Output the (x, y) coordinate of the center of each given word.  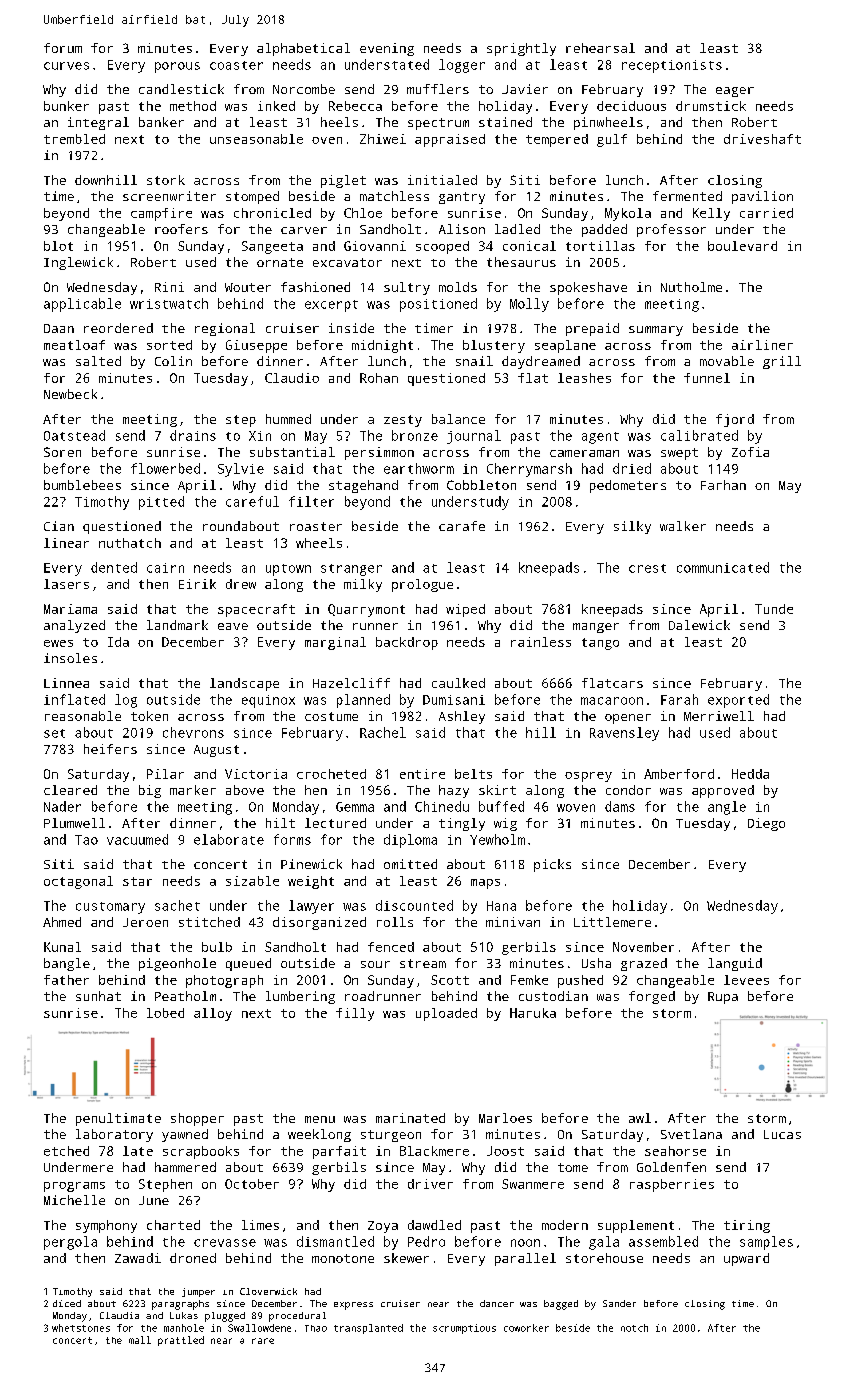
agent (600, 438)
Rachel (383, 732)
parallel (525, 1259)
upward (746, 1259)
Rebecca (355, 106)
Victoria (256, 774)
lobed (165, 1013)
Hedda (750, 774)
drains (193, 435)
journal (474, 437)
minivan (513, 922)
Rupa (723, 998)
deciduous (631, 106)
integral (98, 123)
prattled (181, 1341)
